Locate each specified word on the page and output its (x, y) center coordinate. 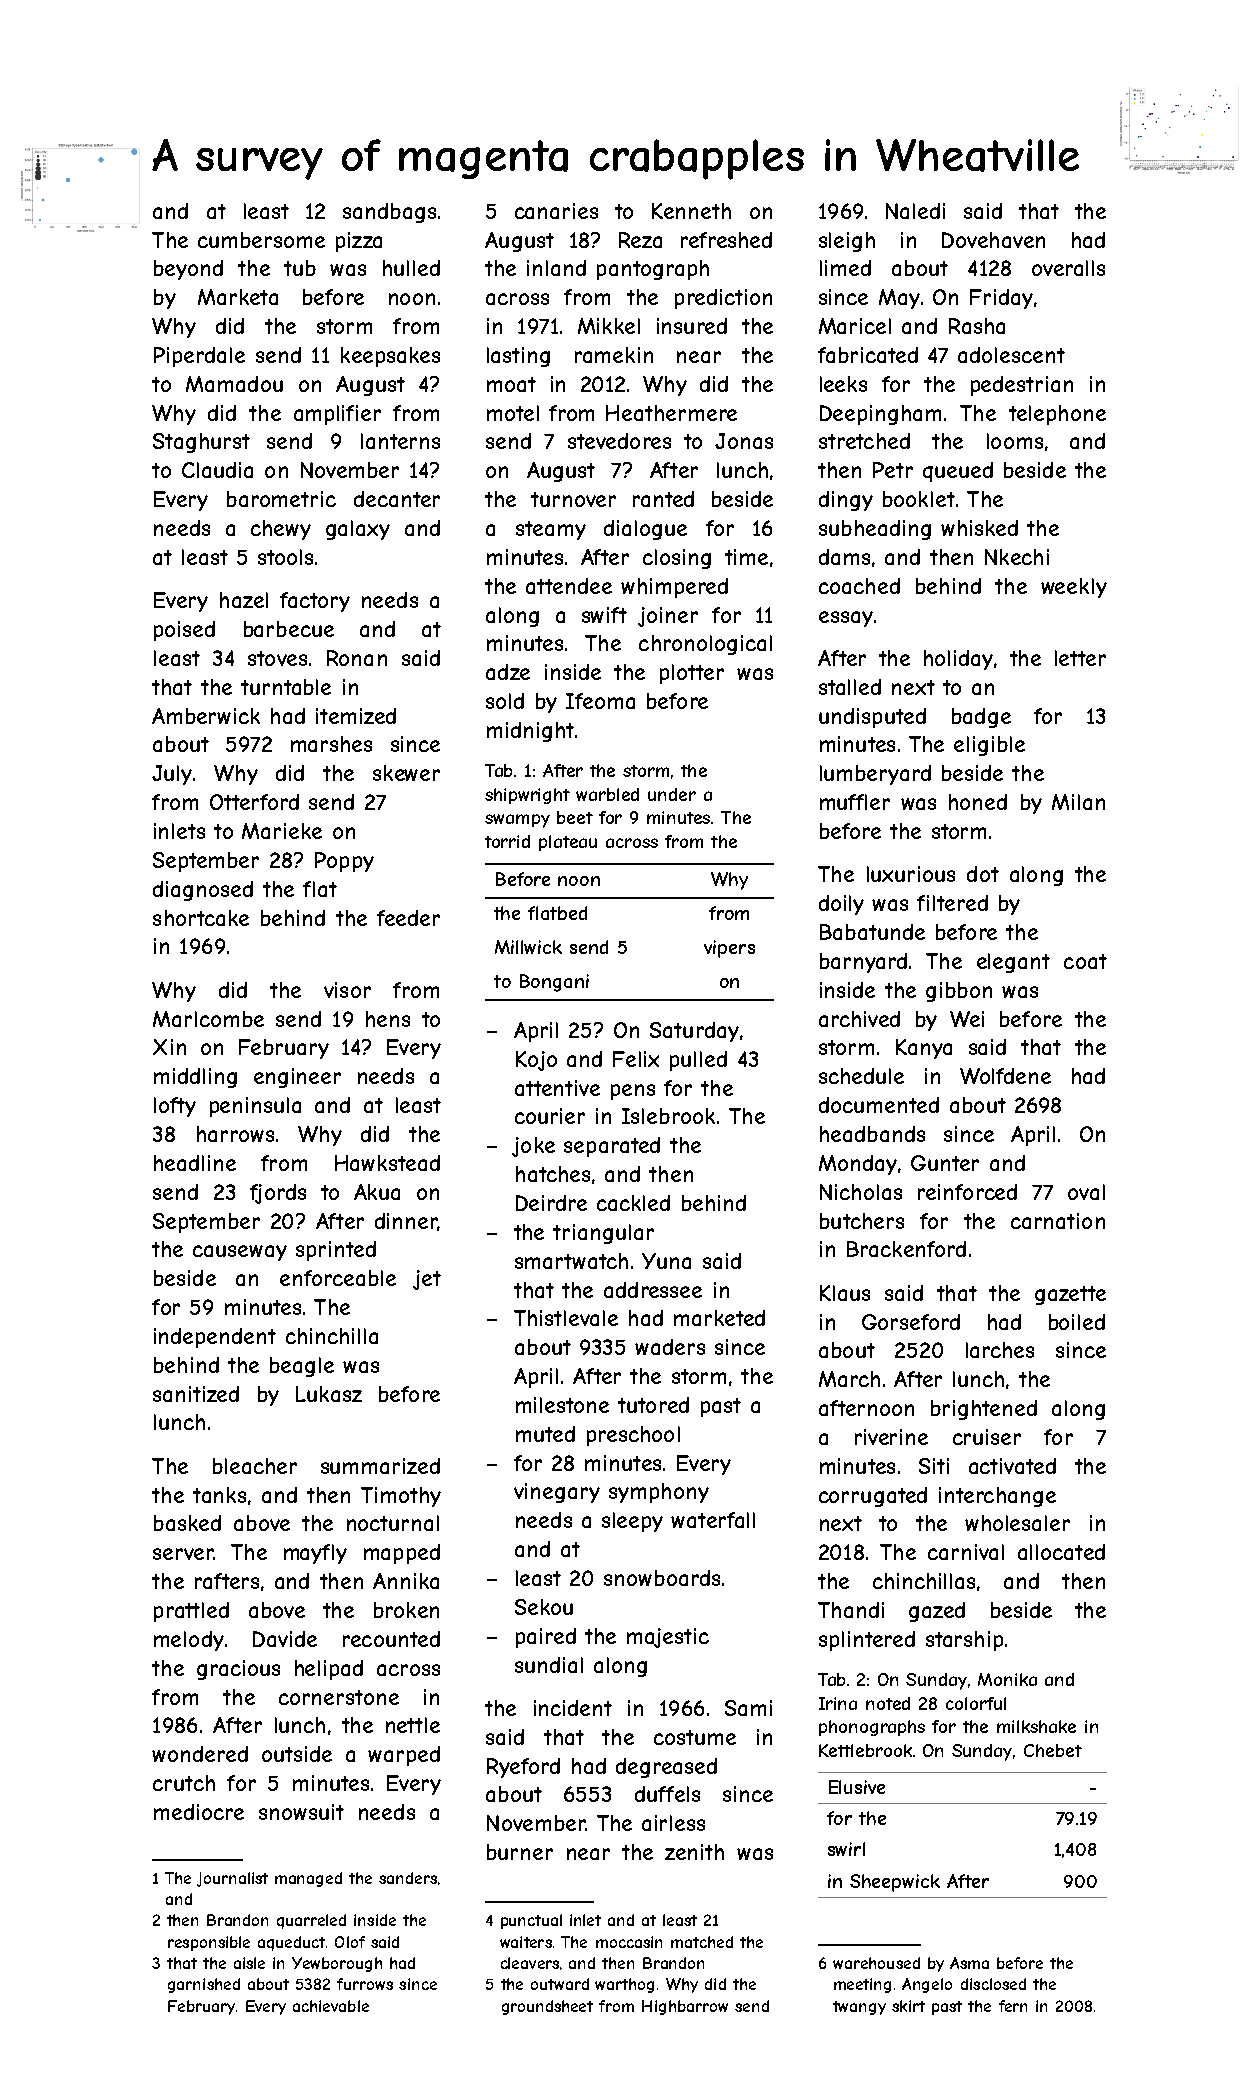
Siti (934, 1466)
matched (702, 1942)
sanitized (196, 1394)
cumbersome (261, 240)
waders (670, 1347)
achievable (331, 2006)
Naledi (915, 211)
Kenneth (691, 211)
